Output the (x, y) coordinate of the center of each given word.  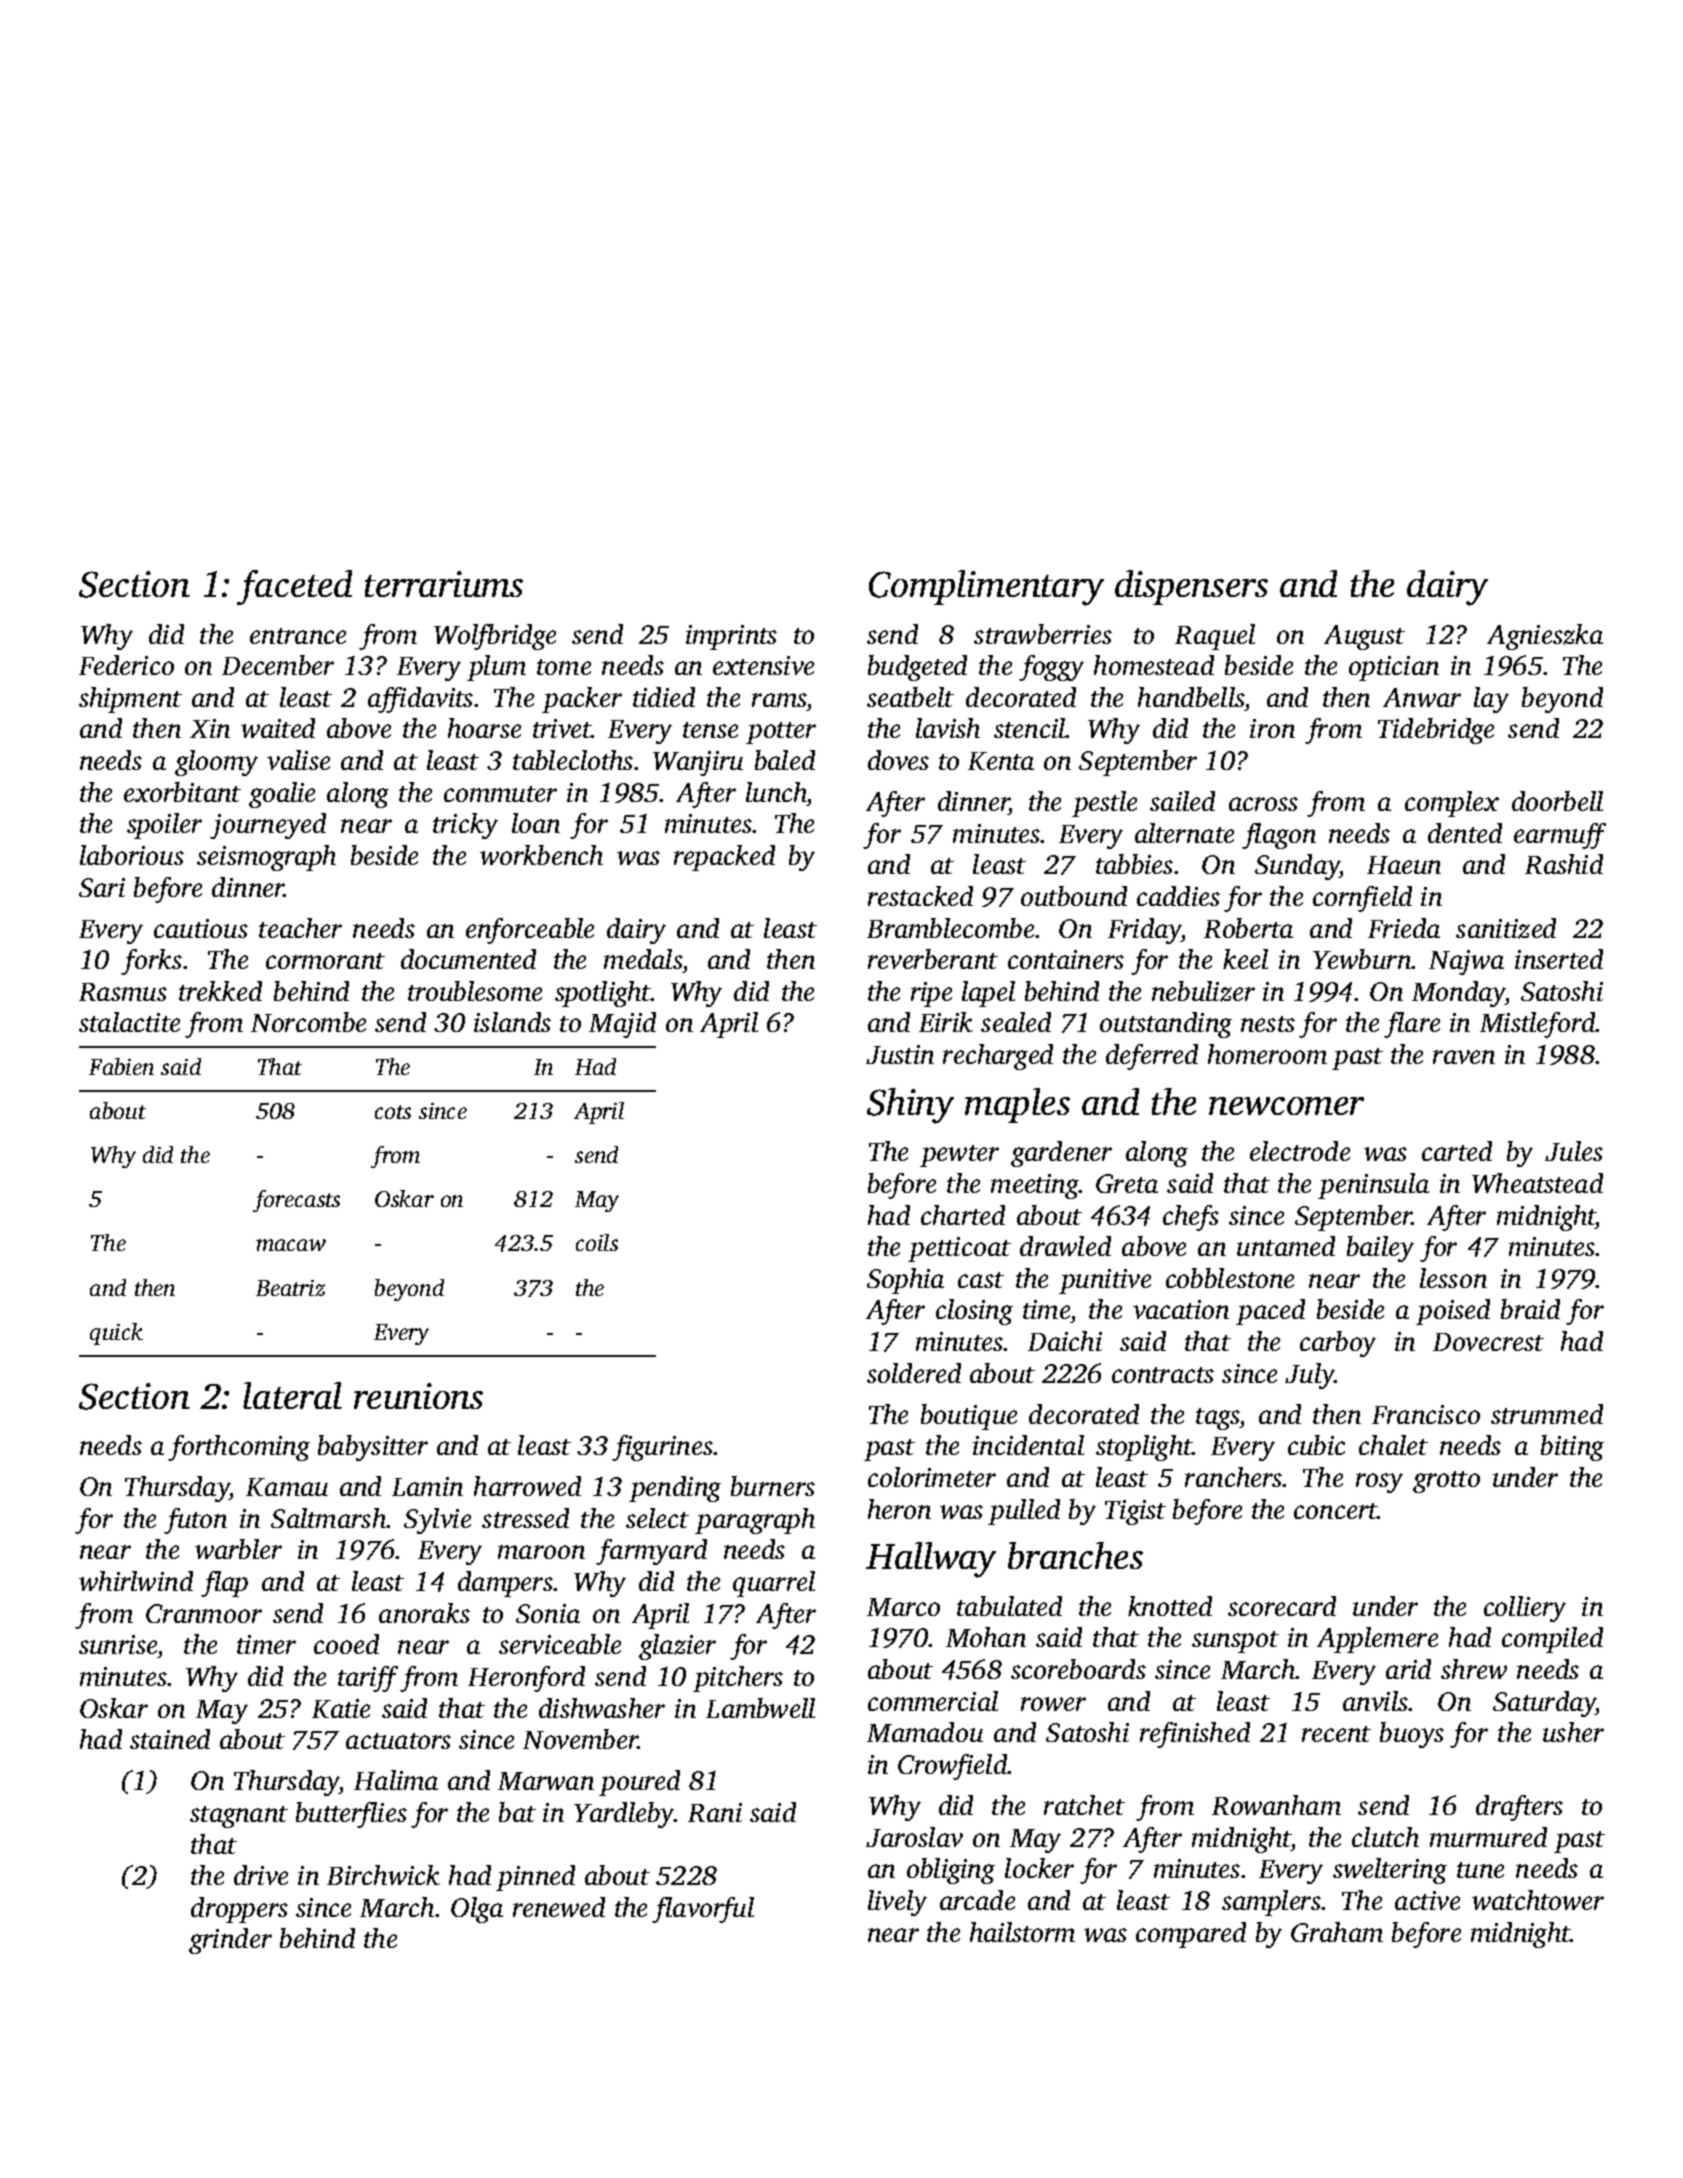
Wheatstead (1537, 1183)
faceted (294, 587)
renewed (559, 1907)
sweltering (1390, 1871)
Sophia (905, 1281)
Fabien (121, 1066)
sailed (1182, 801)
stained (170, 1739)
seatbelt (910, 697)
